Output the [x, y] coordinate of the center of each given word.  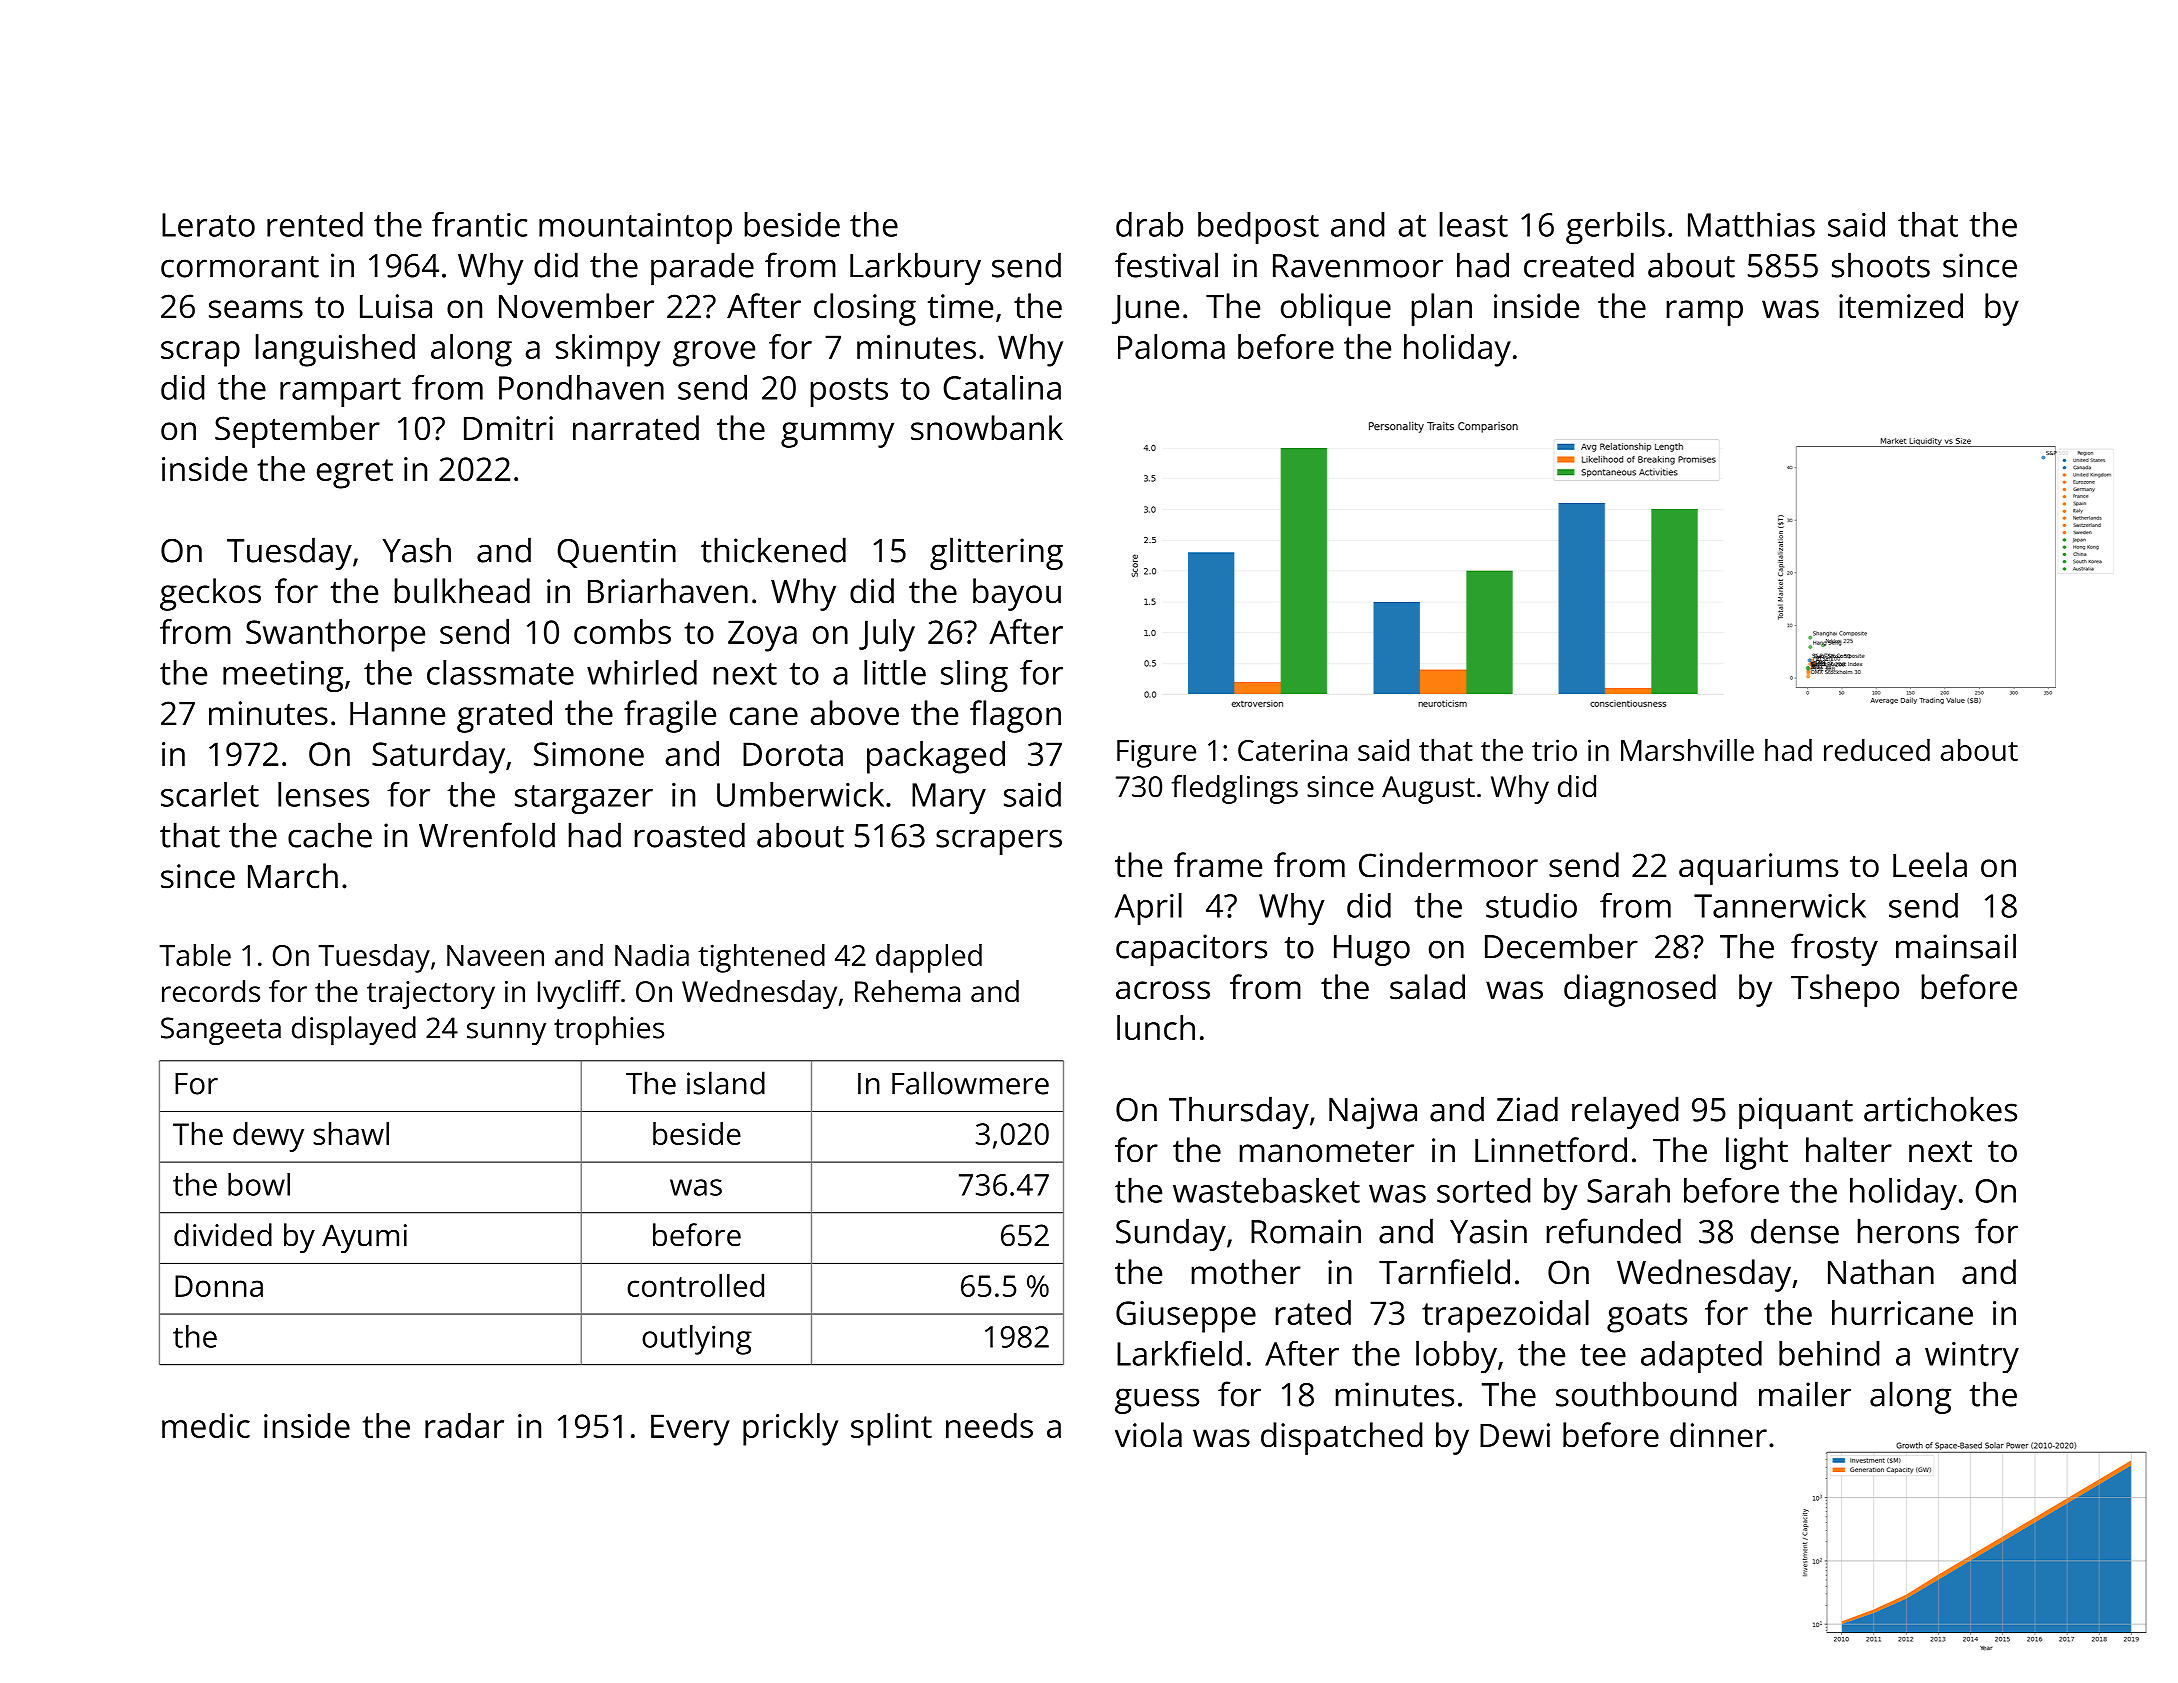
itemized [1901, 306]
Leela [1930, 865]
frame [1218, 865]
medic [206, 1425]
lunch [1156, 1027]
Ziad [1527, 1109]
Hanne [397, 714]
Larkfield [1179, 1353]
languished [335, 350]
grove [714, 354]
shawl [351, 1133]
